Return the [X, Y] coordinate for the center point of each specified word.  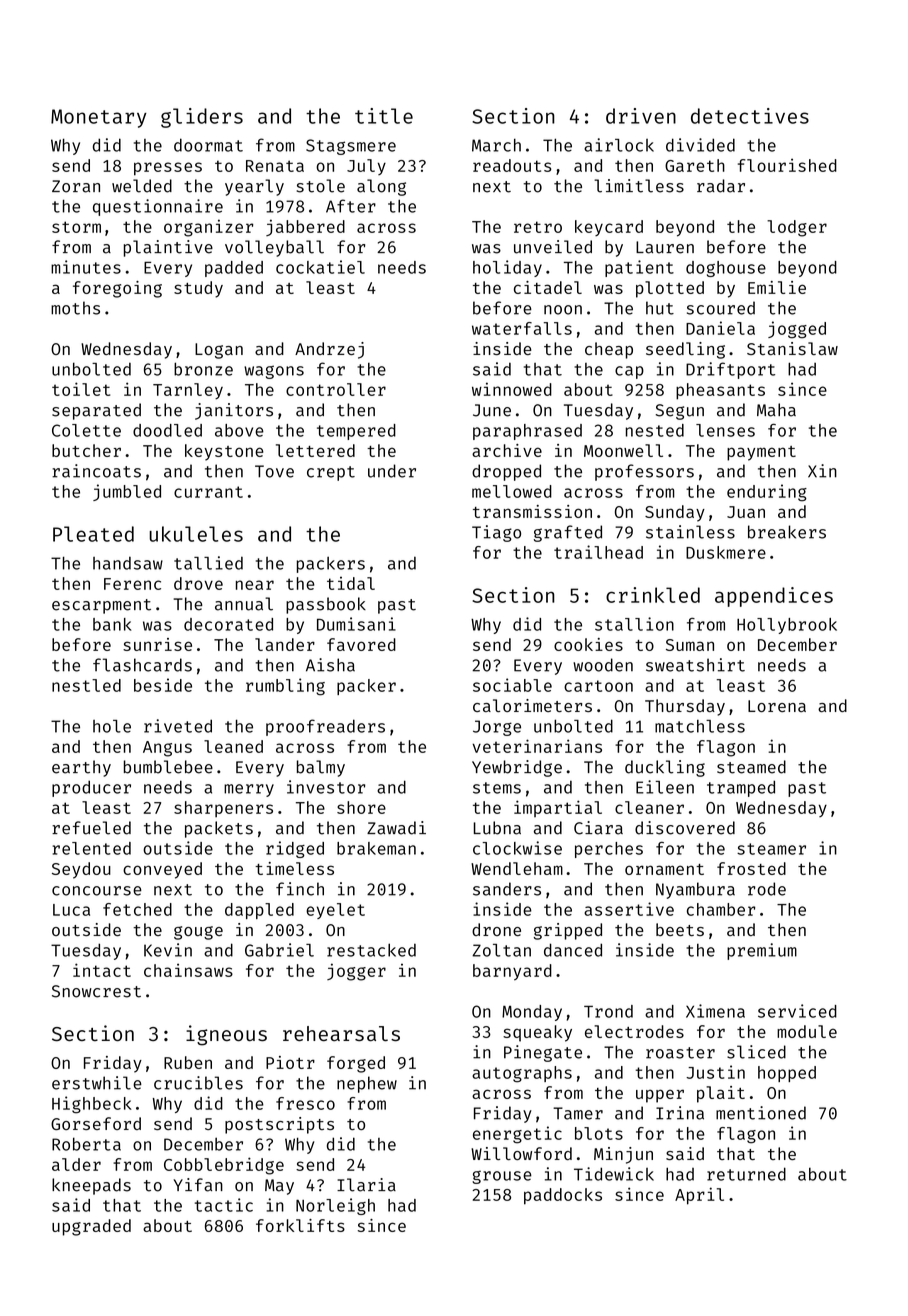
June [492, 410]
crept [331, 473]
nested [655, 430]
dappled [259, 911]
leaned [233, 746]
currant [208, 492]
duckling [665, 768]
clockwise [517, 848]
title [384, 116]
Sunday [675, 513]
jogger [356, 972]
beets [680, 929]
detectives [750, 116]
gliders [202, 118]
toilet [81, 389]
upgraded [91, 1227]
